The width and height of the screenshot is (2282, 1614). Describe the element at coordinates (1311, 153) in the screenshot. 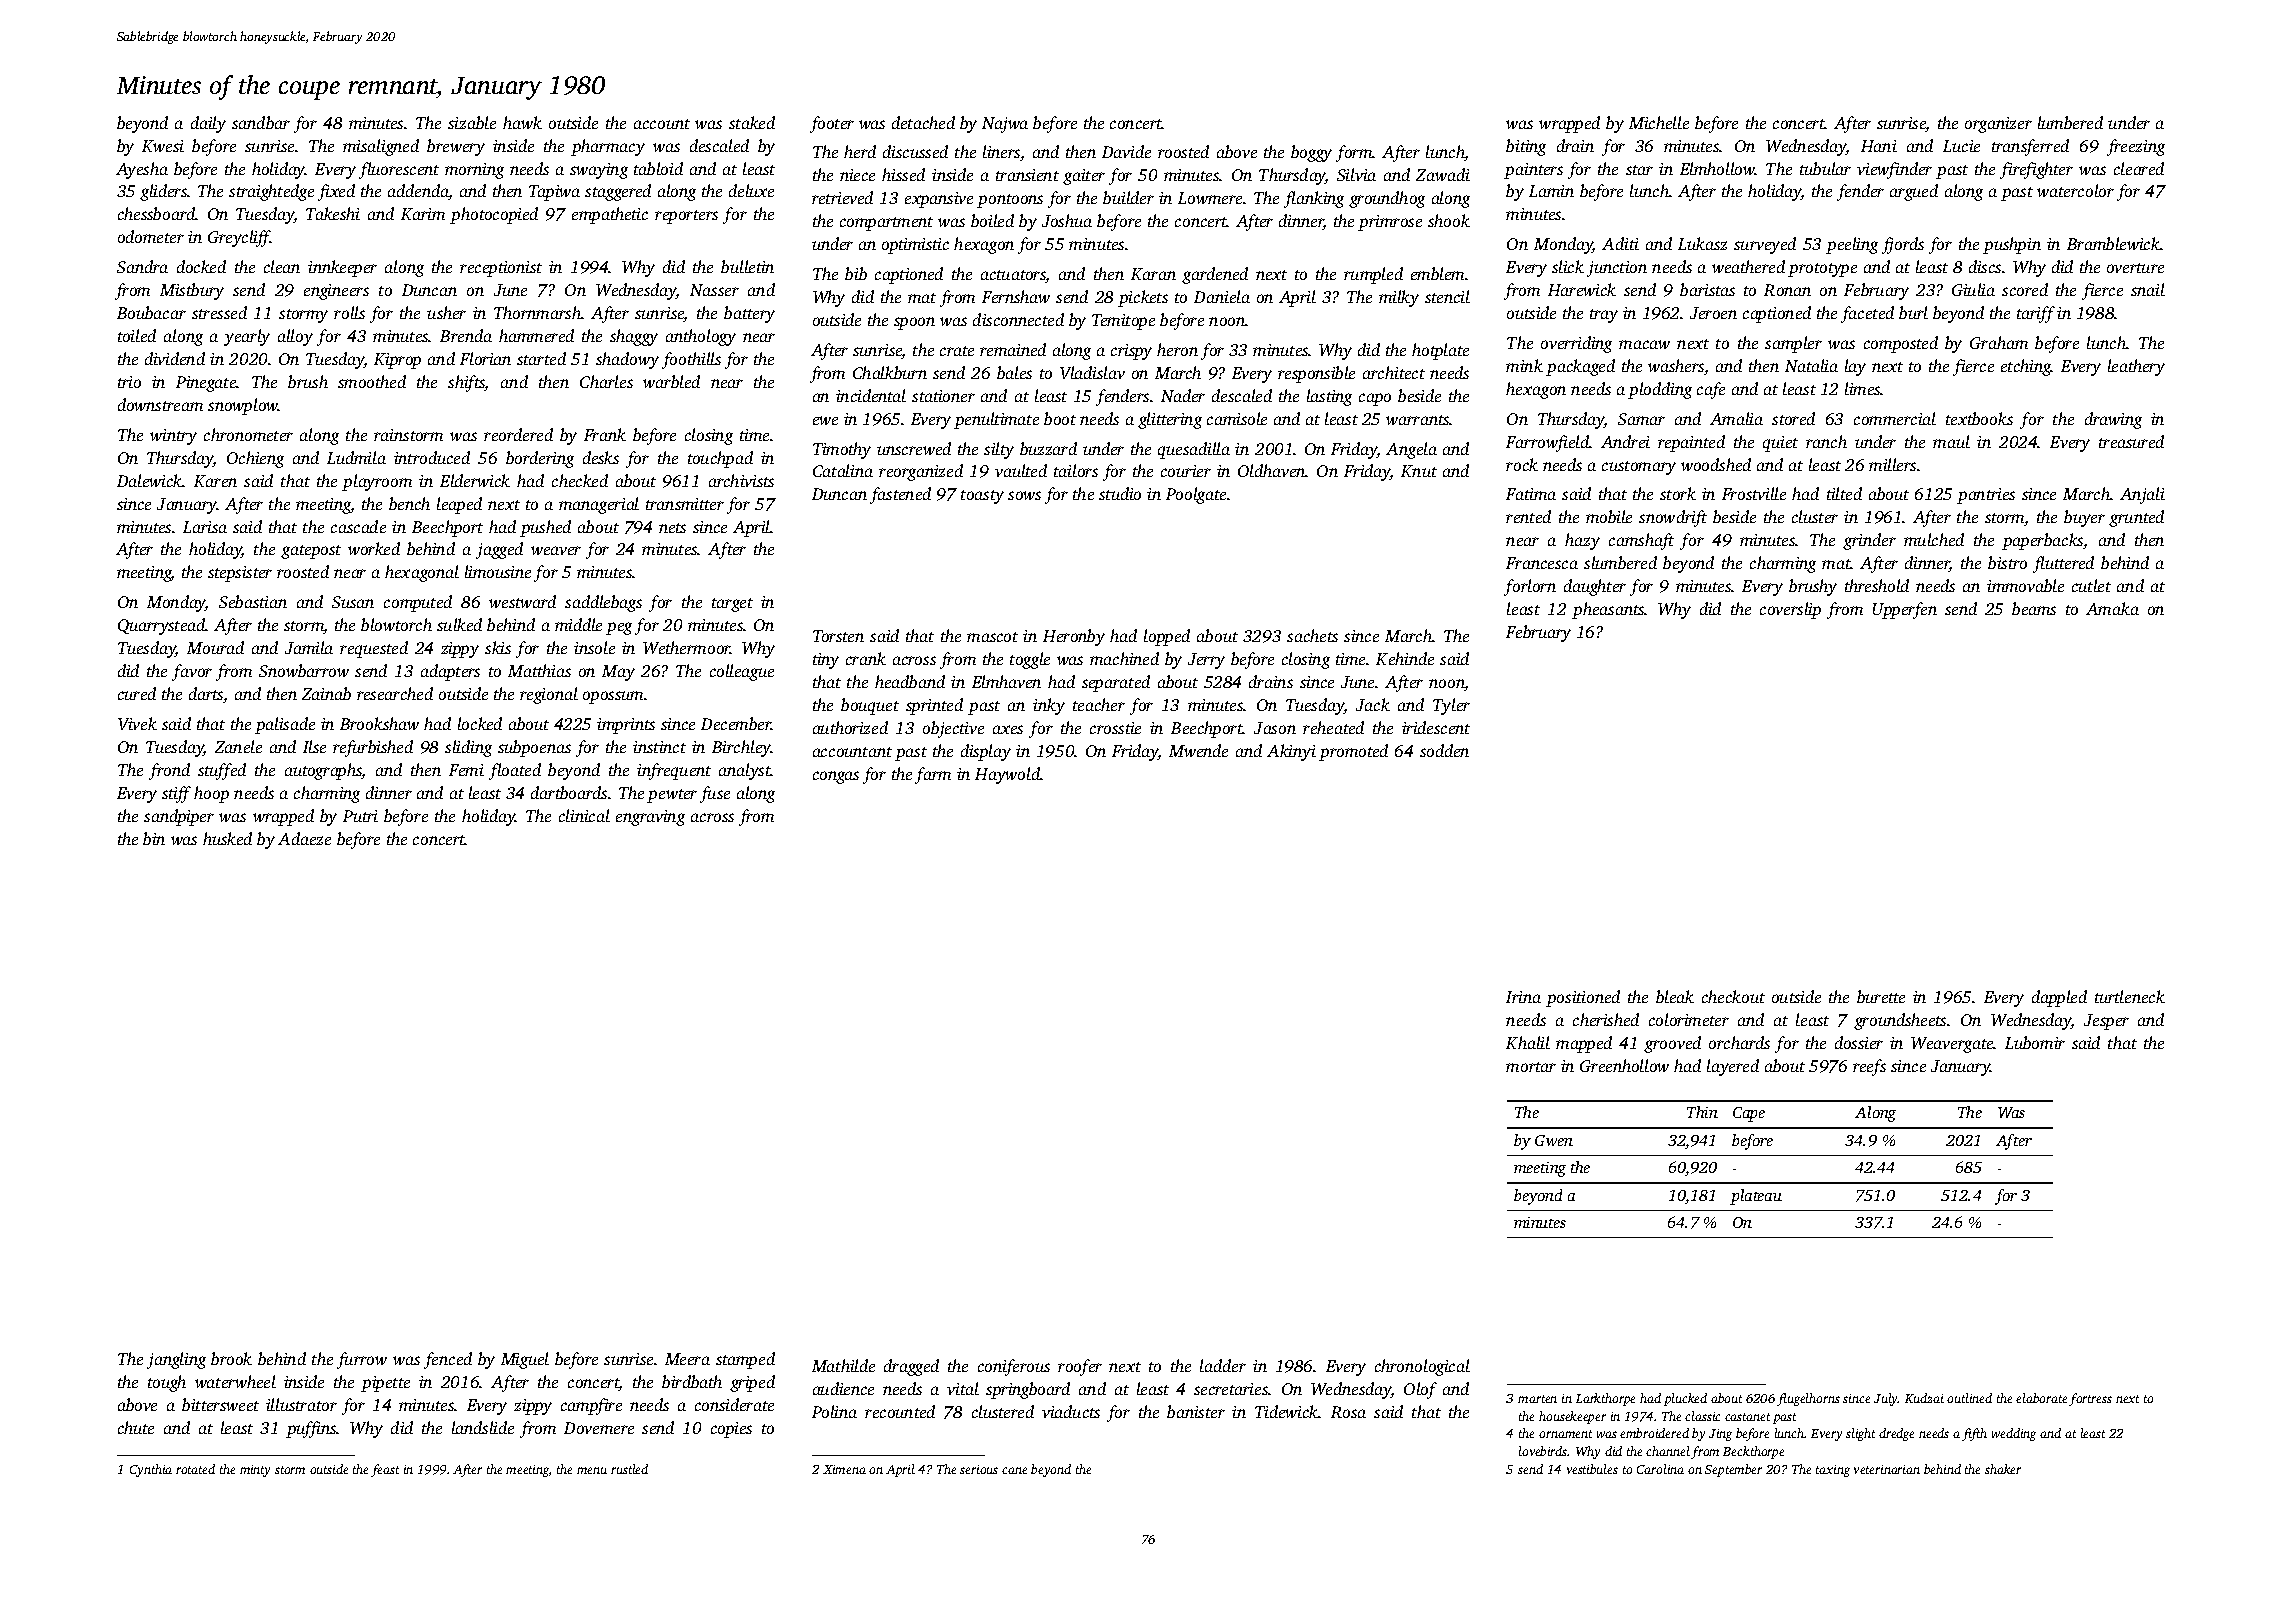

I see `boggy` at that location.
